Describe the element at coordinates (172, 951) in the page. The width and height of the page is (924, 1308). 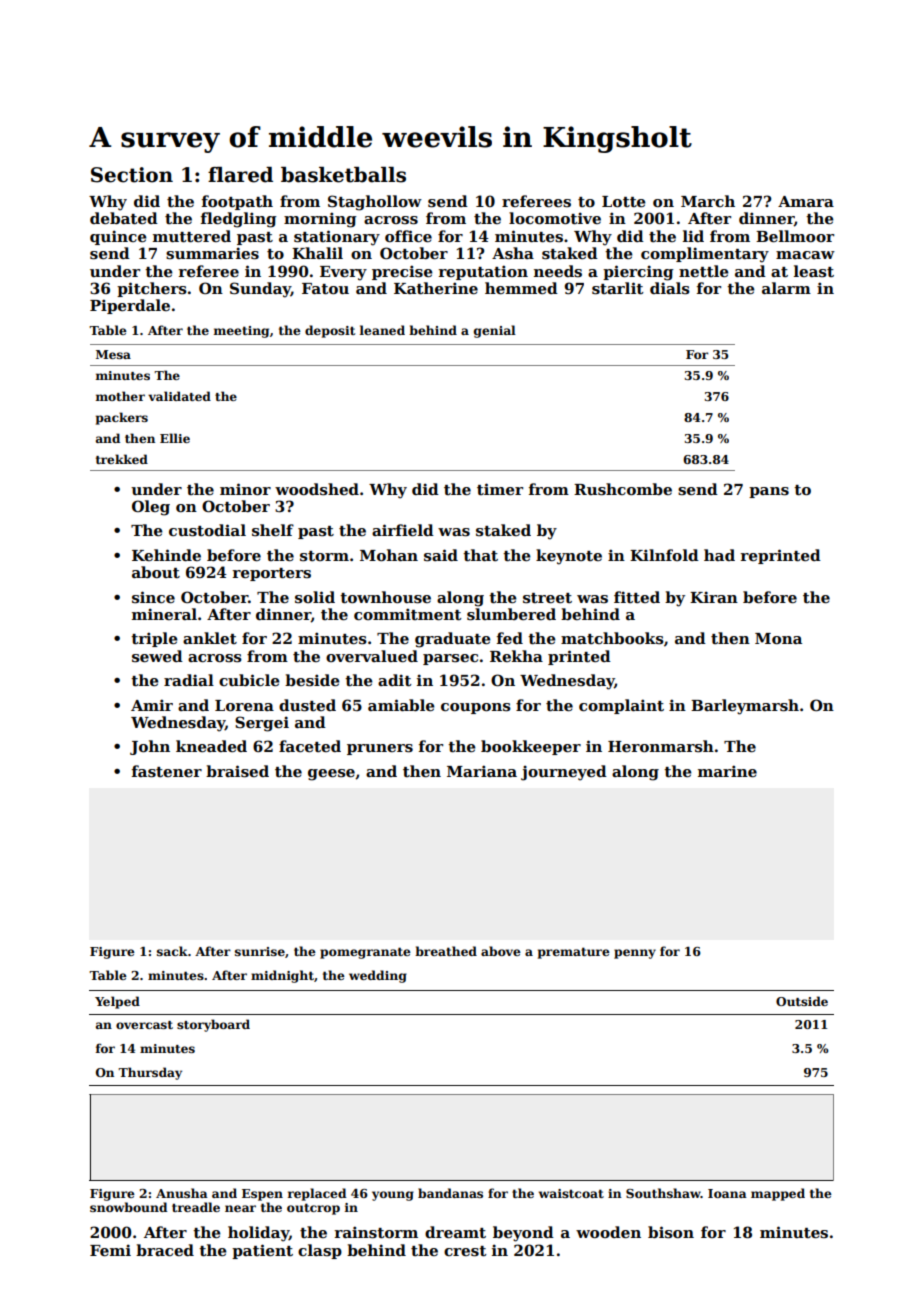
I see `sack` at that location.
